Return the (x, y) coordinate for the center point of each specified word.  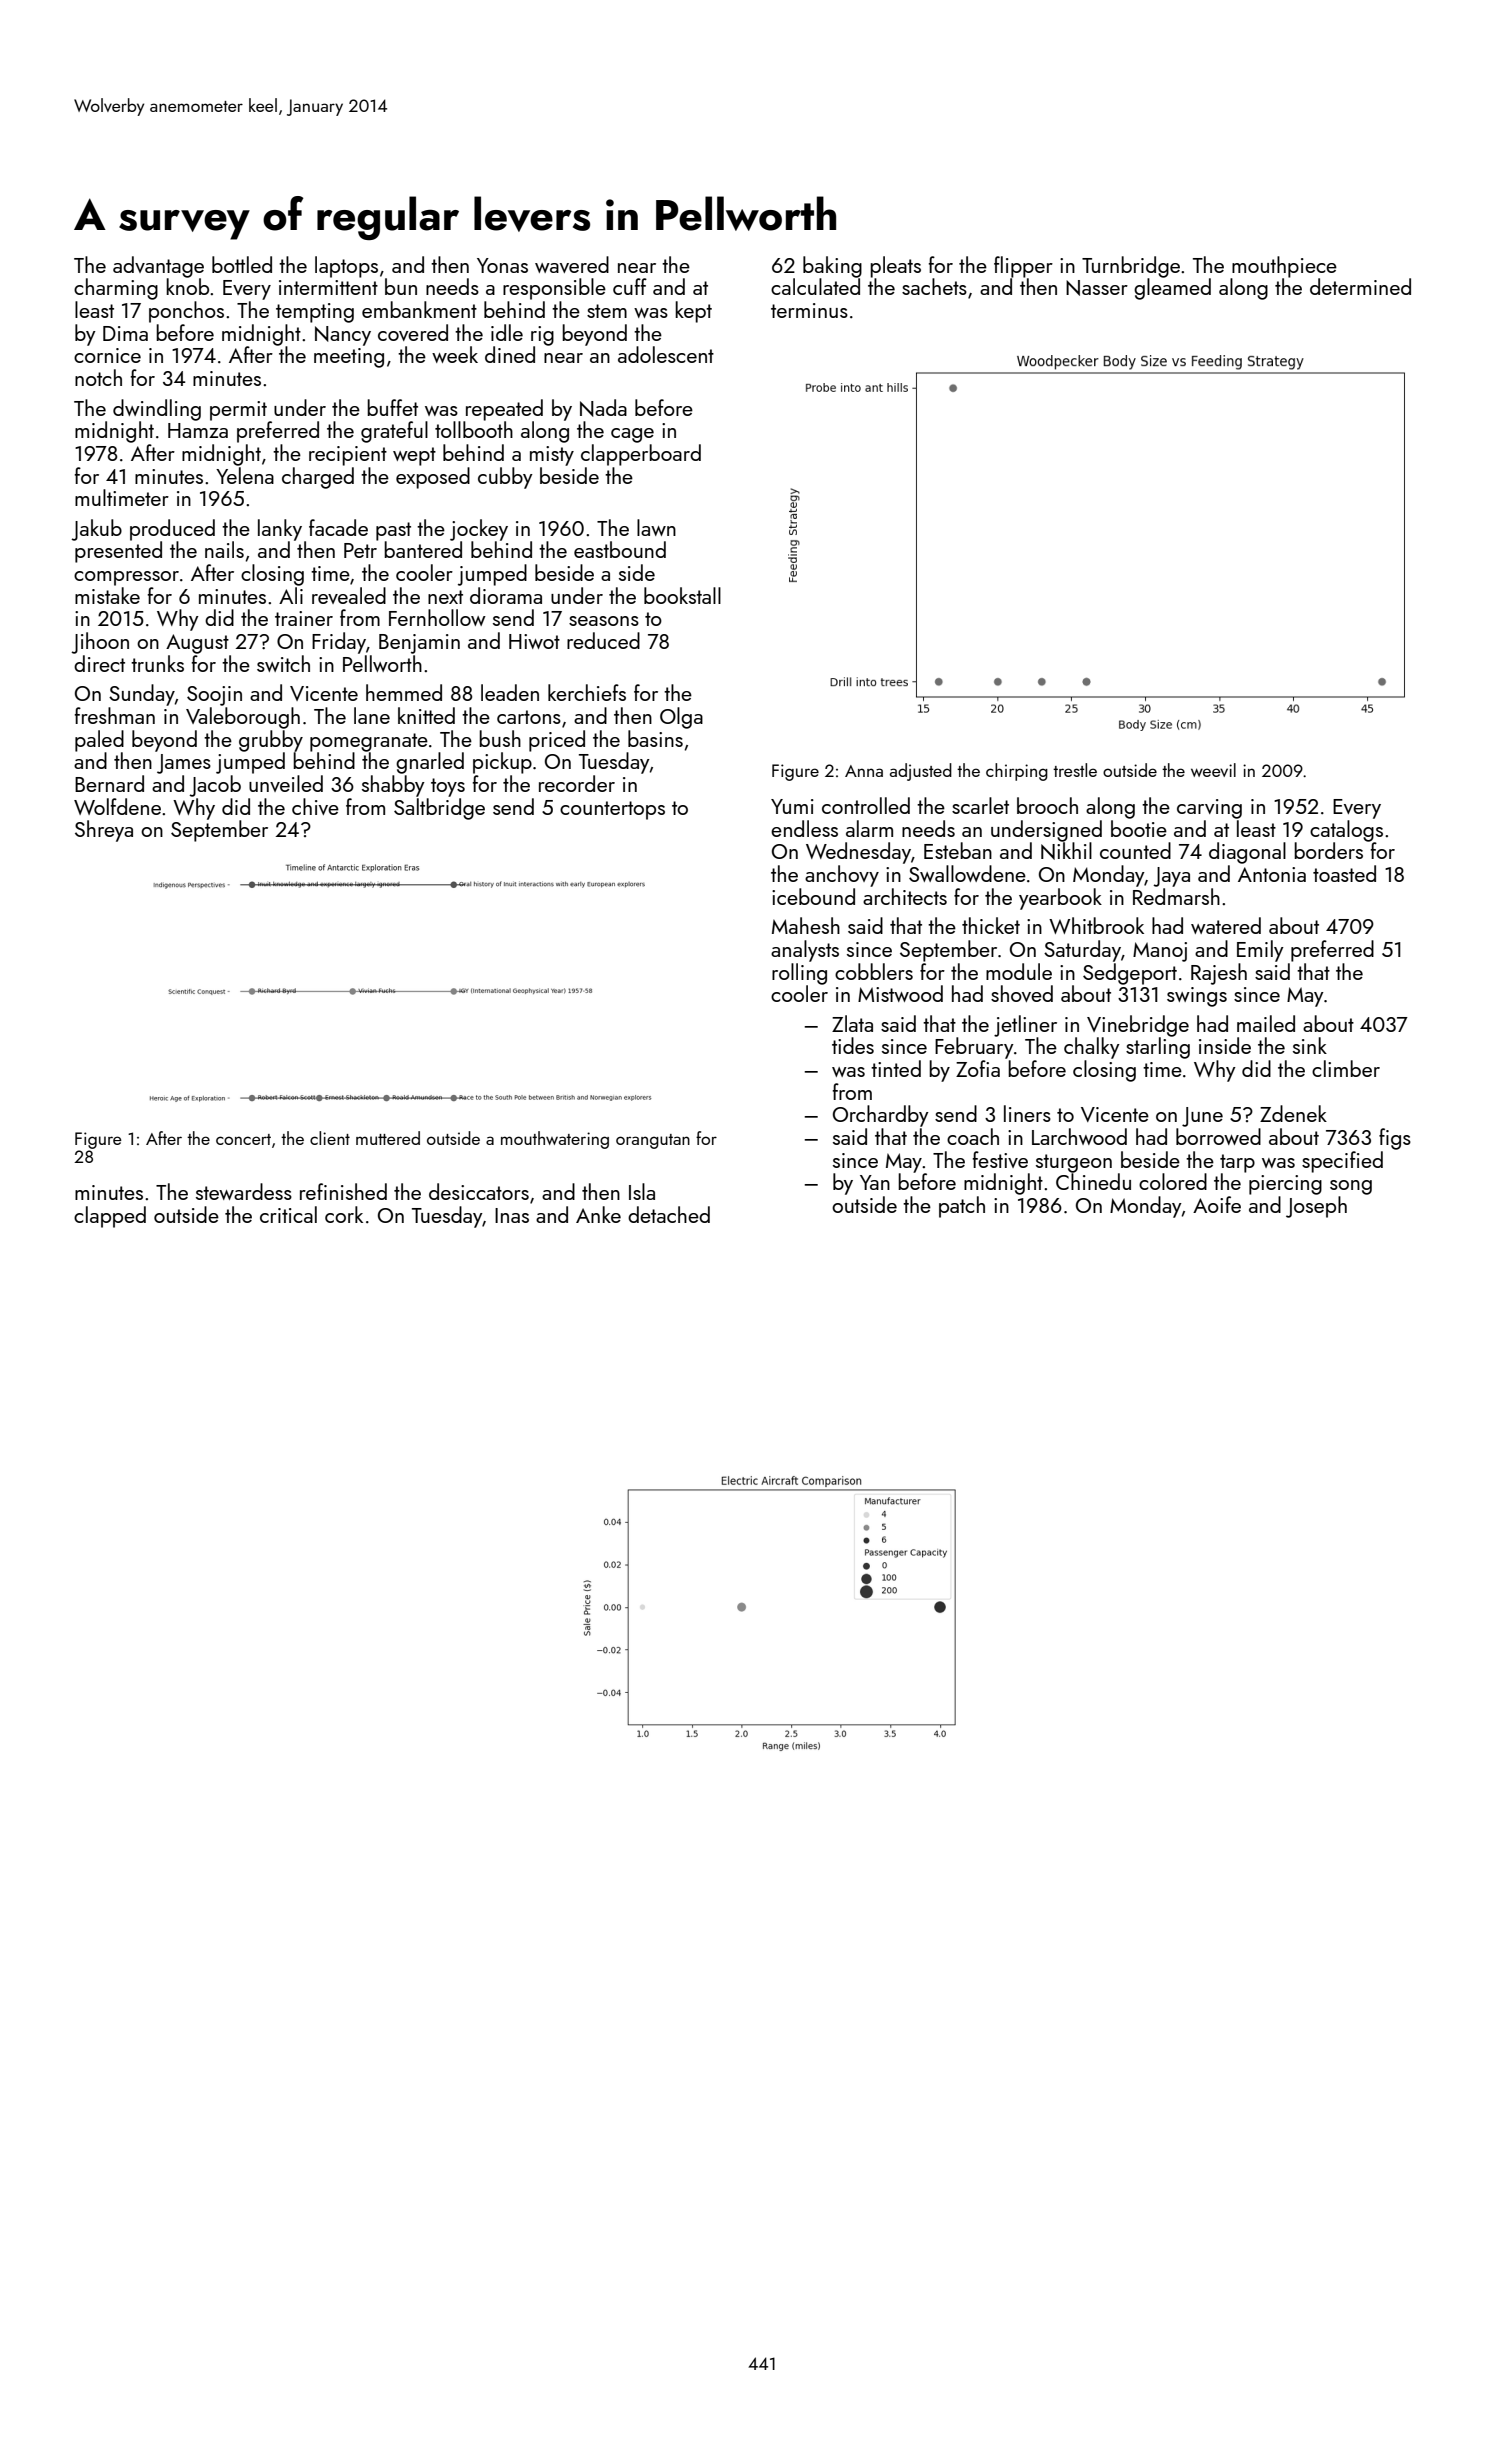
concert (243, 1139)
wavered (572, 264)
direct (99, 663)
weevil (1213, 770)
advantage (158, 267)
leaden (510, 692)
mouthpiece (1284, 267)
